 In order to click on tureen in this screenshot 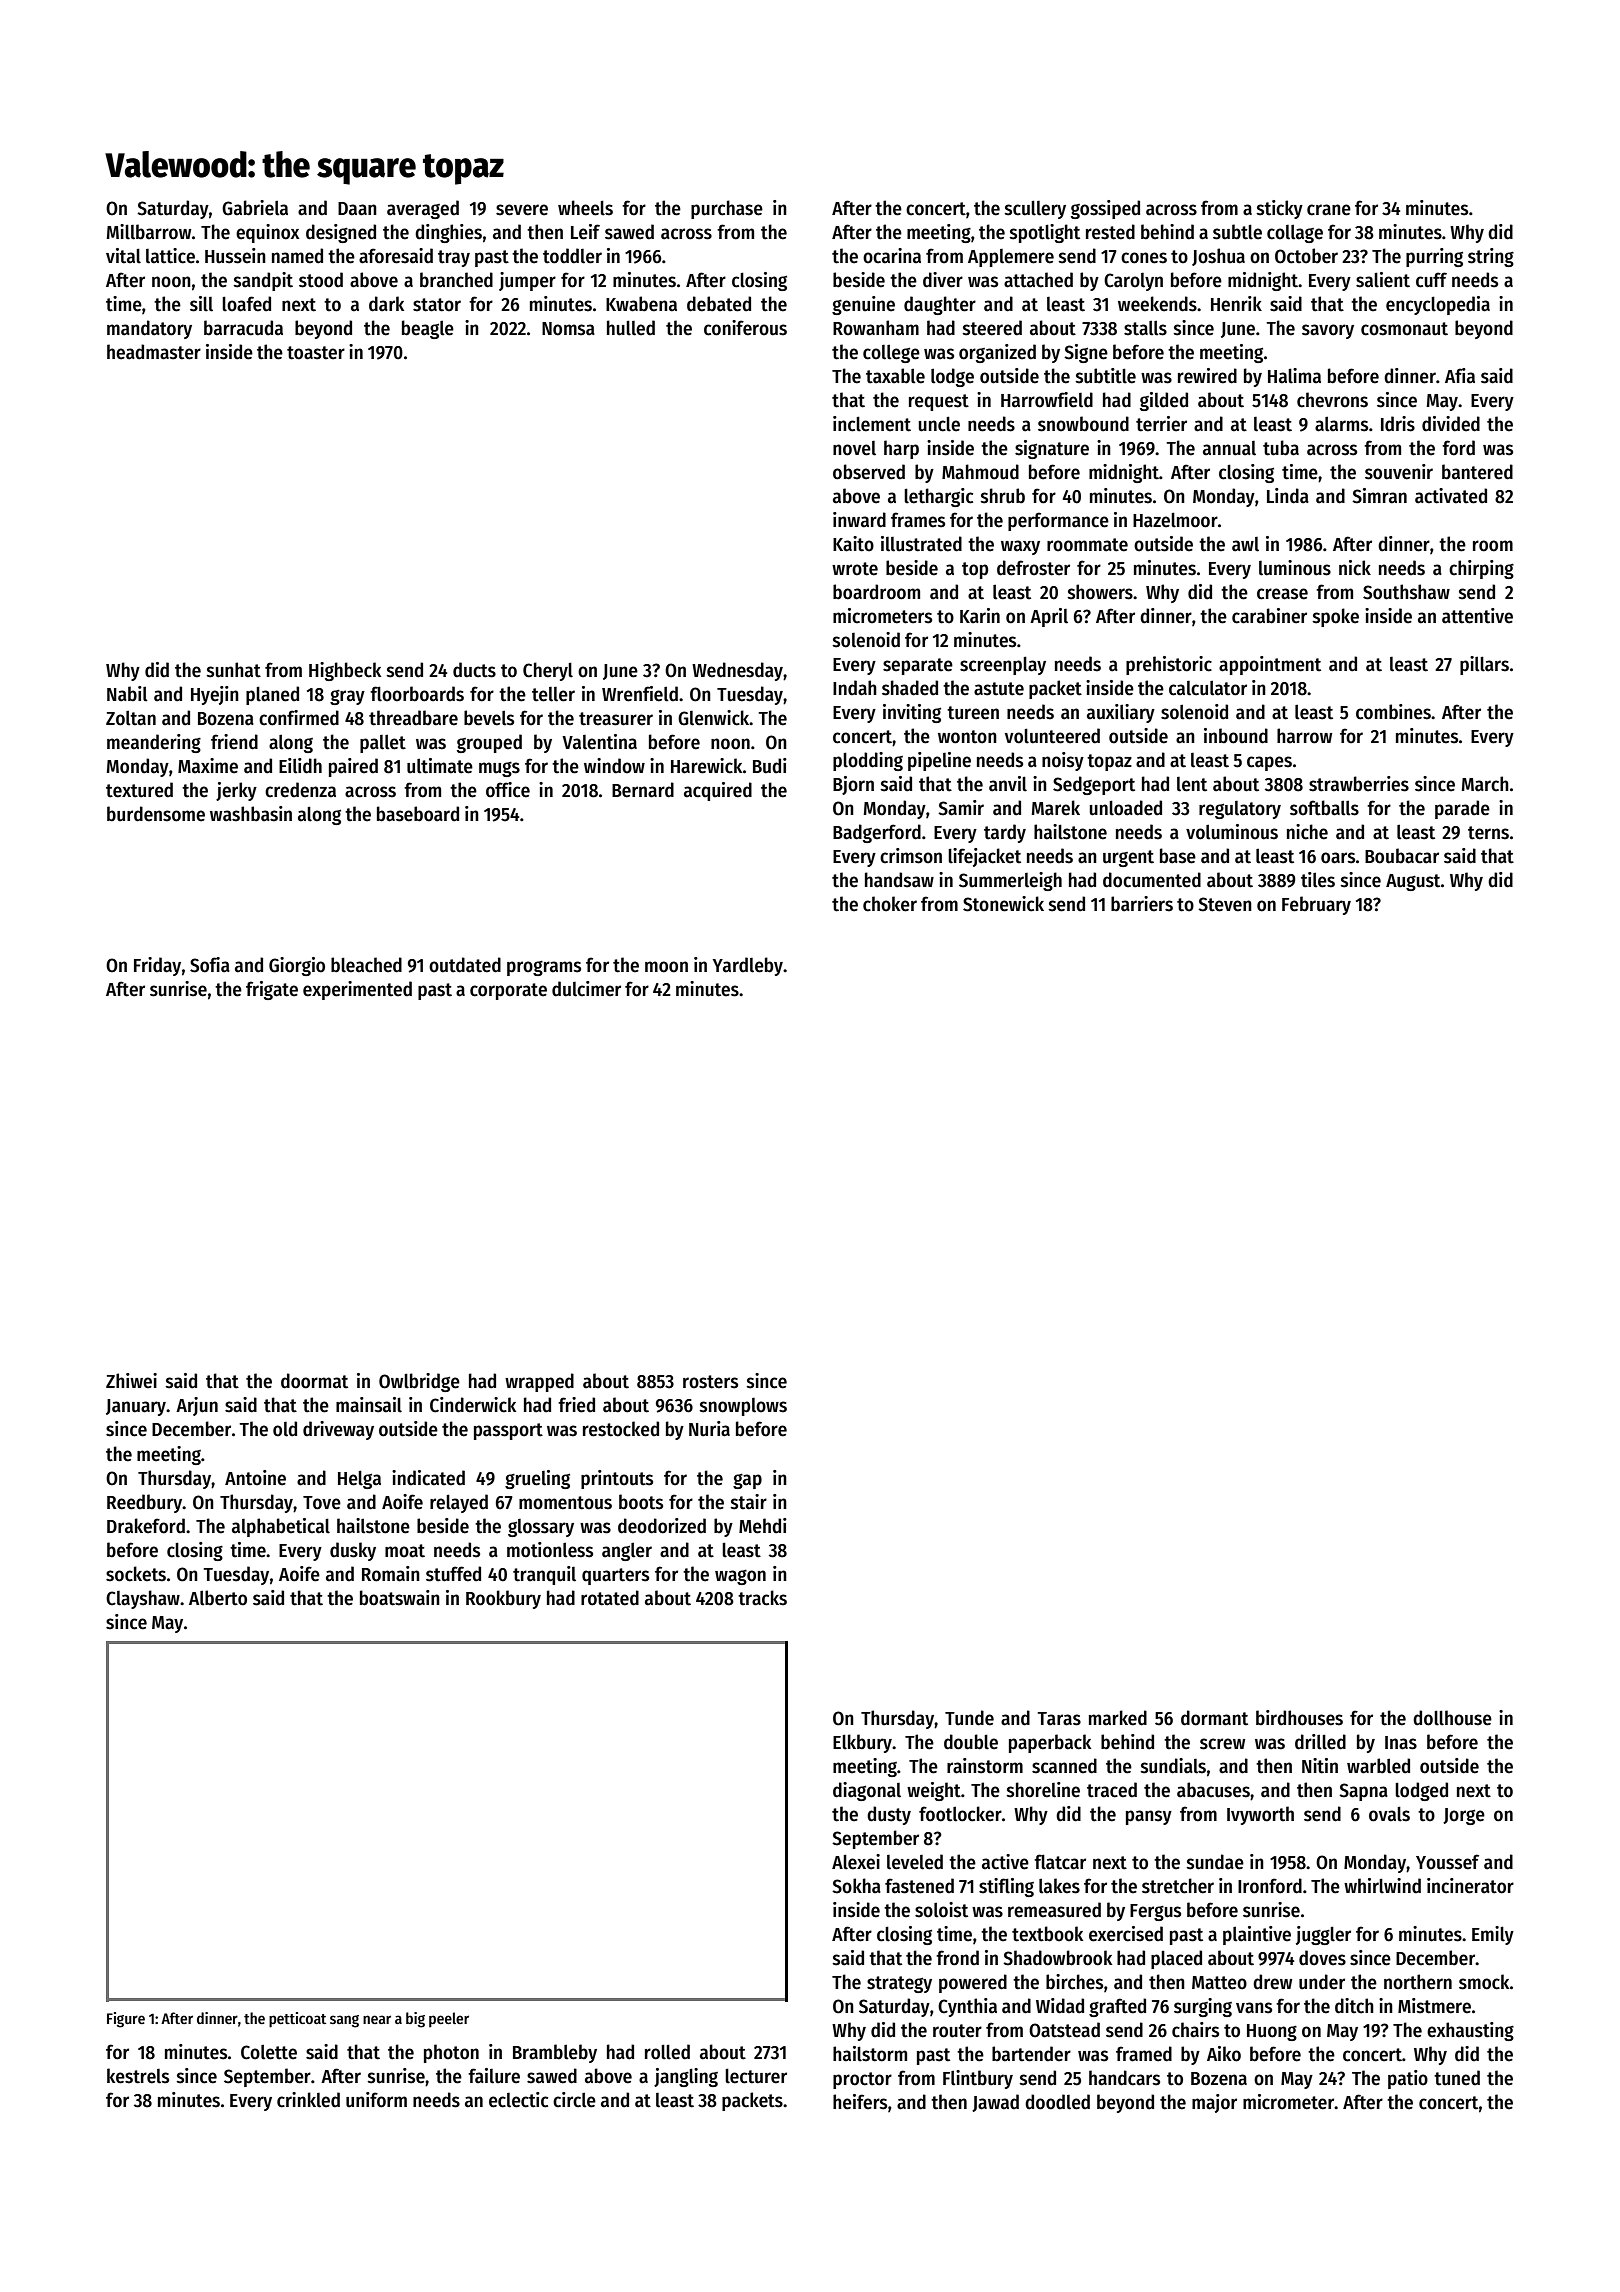, I will do `click(973, 713)`.
